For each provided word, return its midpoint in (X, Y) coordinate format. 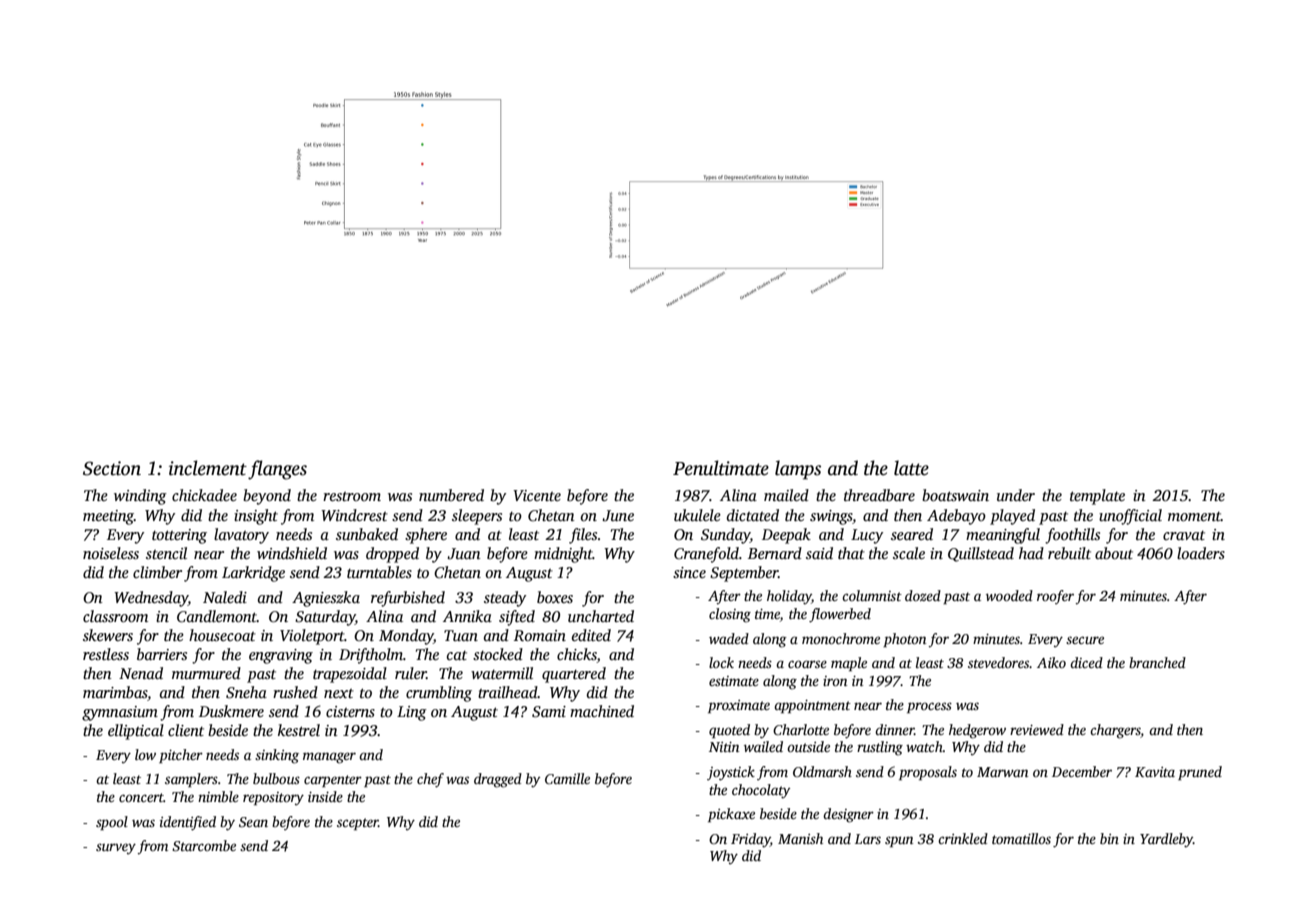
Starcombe (204, 845)
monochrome (841, 638)
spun (899, 841)
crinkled (963, 838)
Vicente (537, 495)
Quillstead (981, 554)
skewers (108, 635)
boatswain (955, 495)
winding (140, 497)
